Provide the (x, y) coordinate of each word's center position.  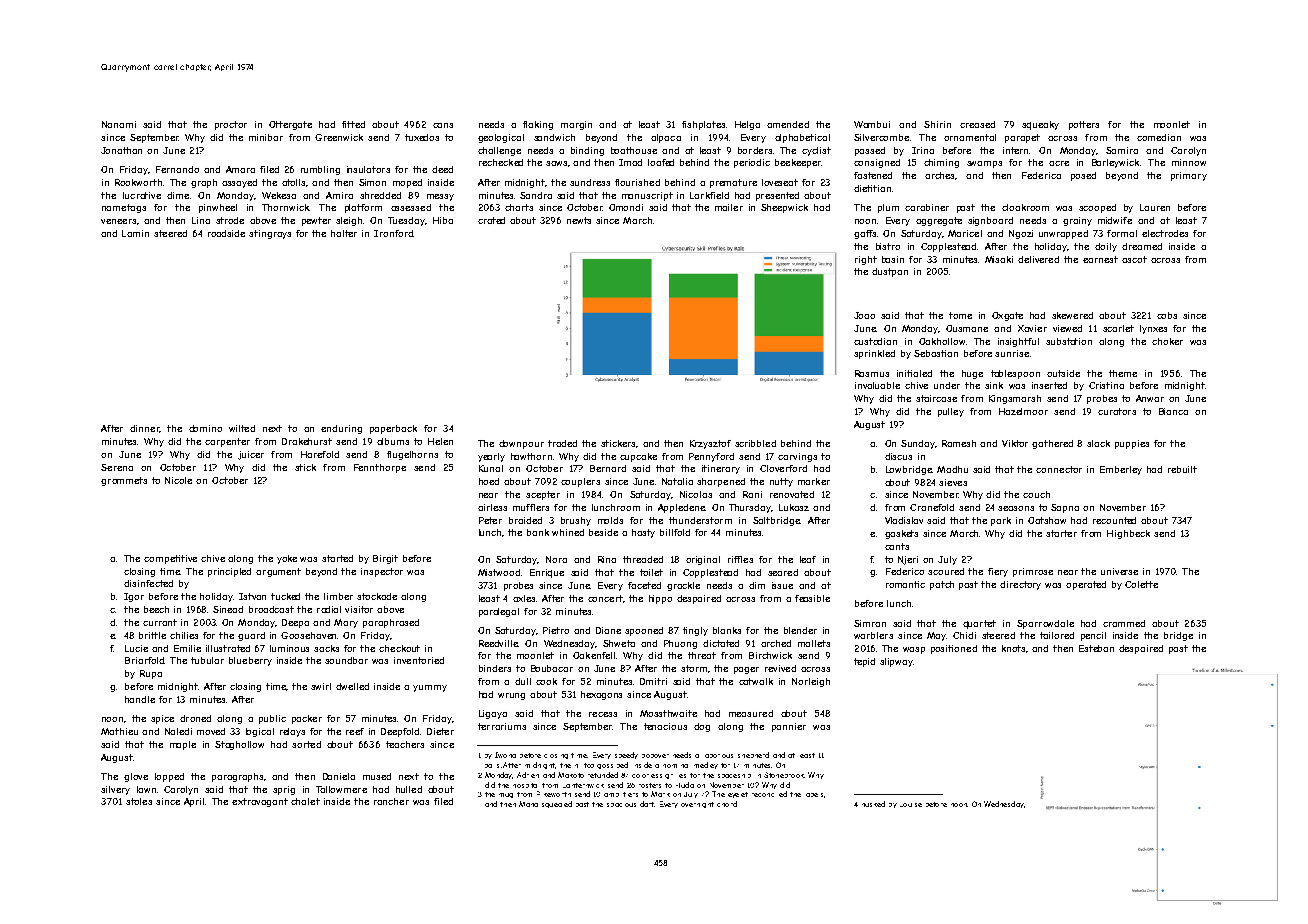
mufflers (531, 507)
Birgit (385, 559)
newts (579, 220)
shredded (380, 195)
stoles (139, 801)
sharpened (721, 482)
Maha (528, 804)
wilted (242, 428)
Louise (911, 805)
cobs (1167, 315)
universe (1119, 571)
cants (897, 546)
